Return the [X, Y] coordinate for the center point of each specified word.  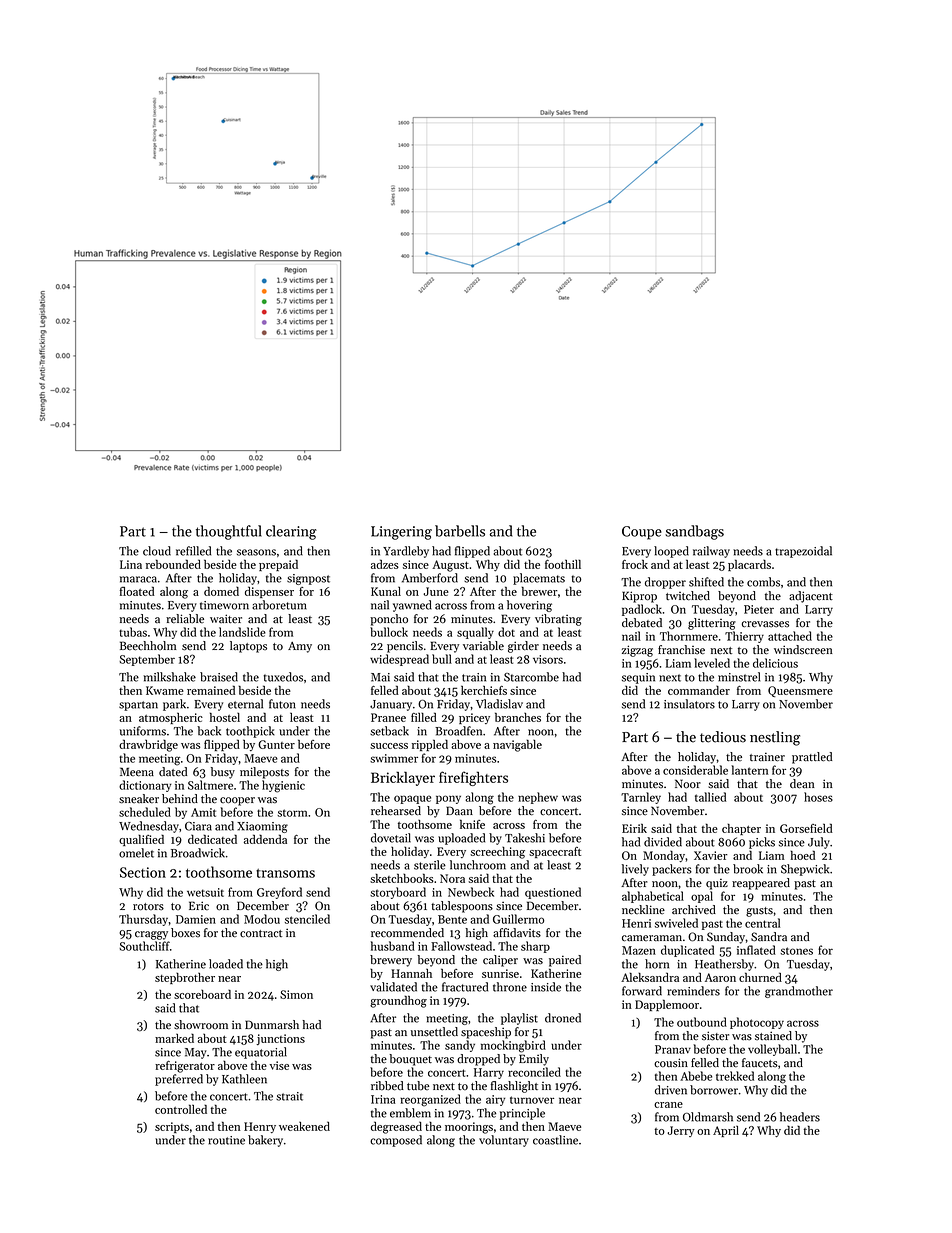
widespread [399, 660]
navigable [517, 745]
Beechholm [148, 646]
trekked [735, 1076]
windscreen [803, 650]
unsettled [434, 1032]
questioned [553, 893]
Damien [196, 919]
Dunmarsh [272, 1025]
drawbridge [148, 745]
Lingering [401, 533]
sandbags [694, 532]
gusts [759, 912]
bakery [265, 1141]
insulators [689, 704]
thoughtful [229, 532]
